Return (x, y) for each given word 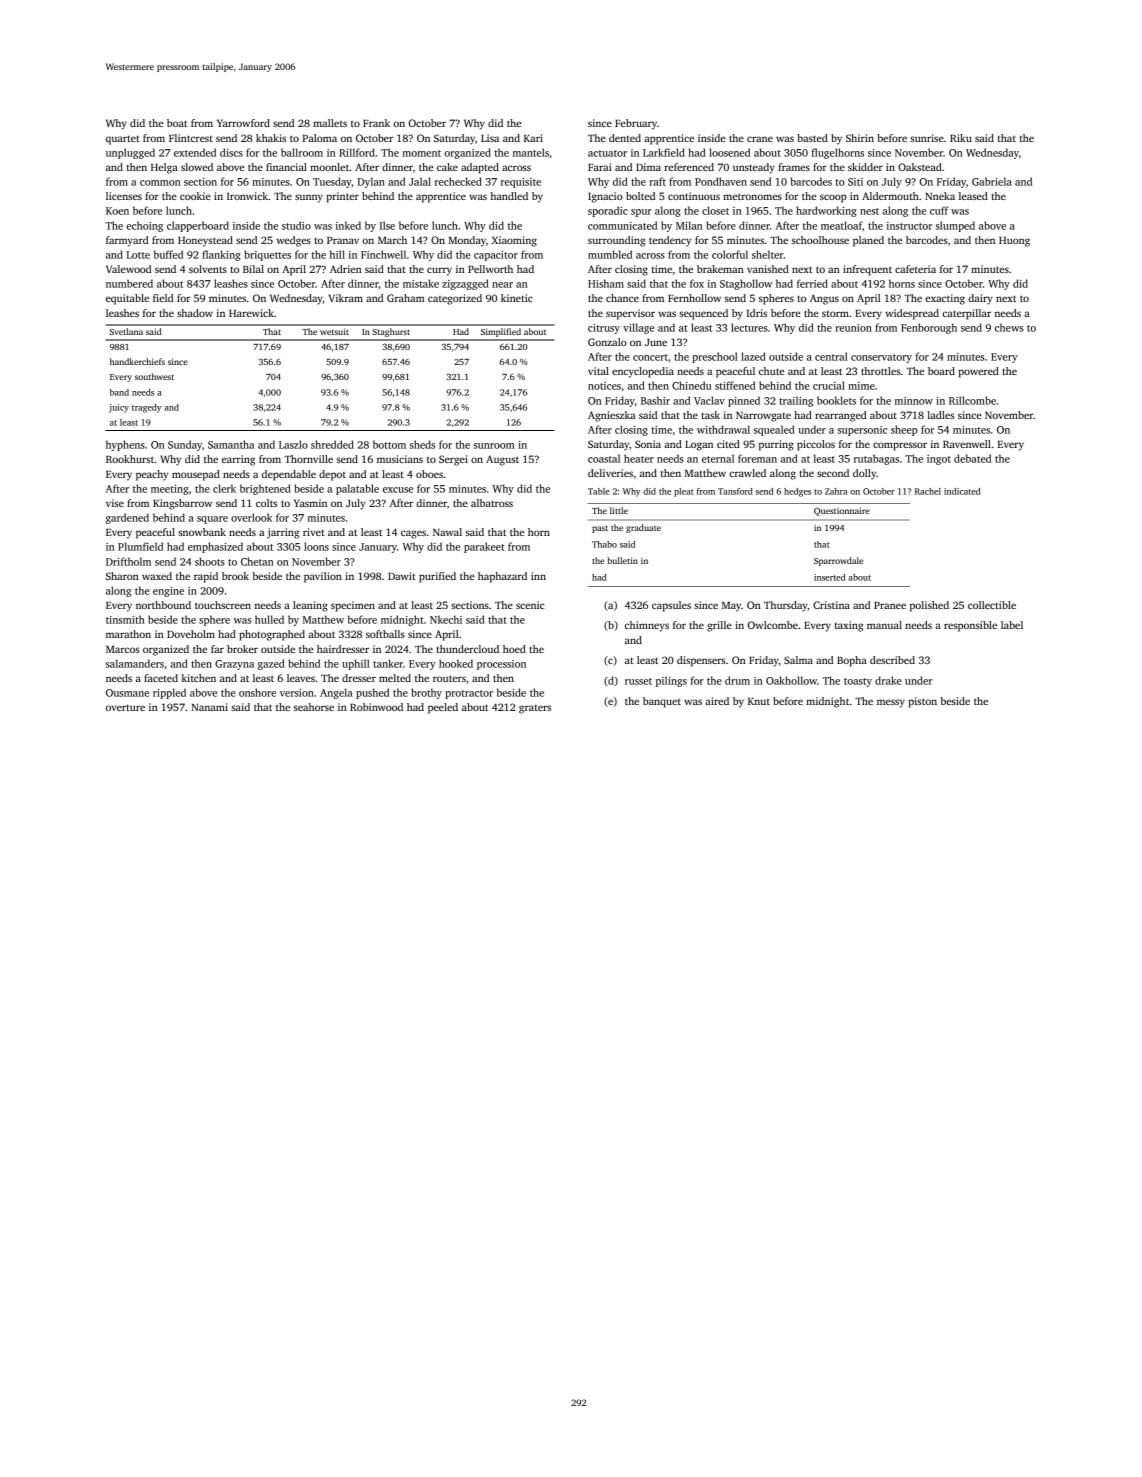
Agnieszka (611, 416)
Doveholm (191, 634)
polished (929, 606)
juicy (119, 408)
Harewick (251, 313)
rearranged (840, 416)
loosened (729, 152)
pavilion (323, 577)
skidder (865, 167)
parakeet (484, 547)
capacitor (496, 256)
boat (177, 123)
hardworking (826, 211)
